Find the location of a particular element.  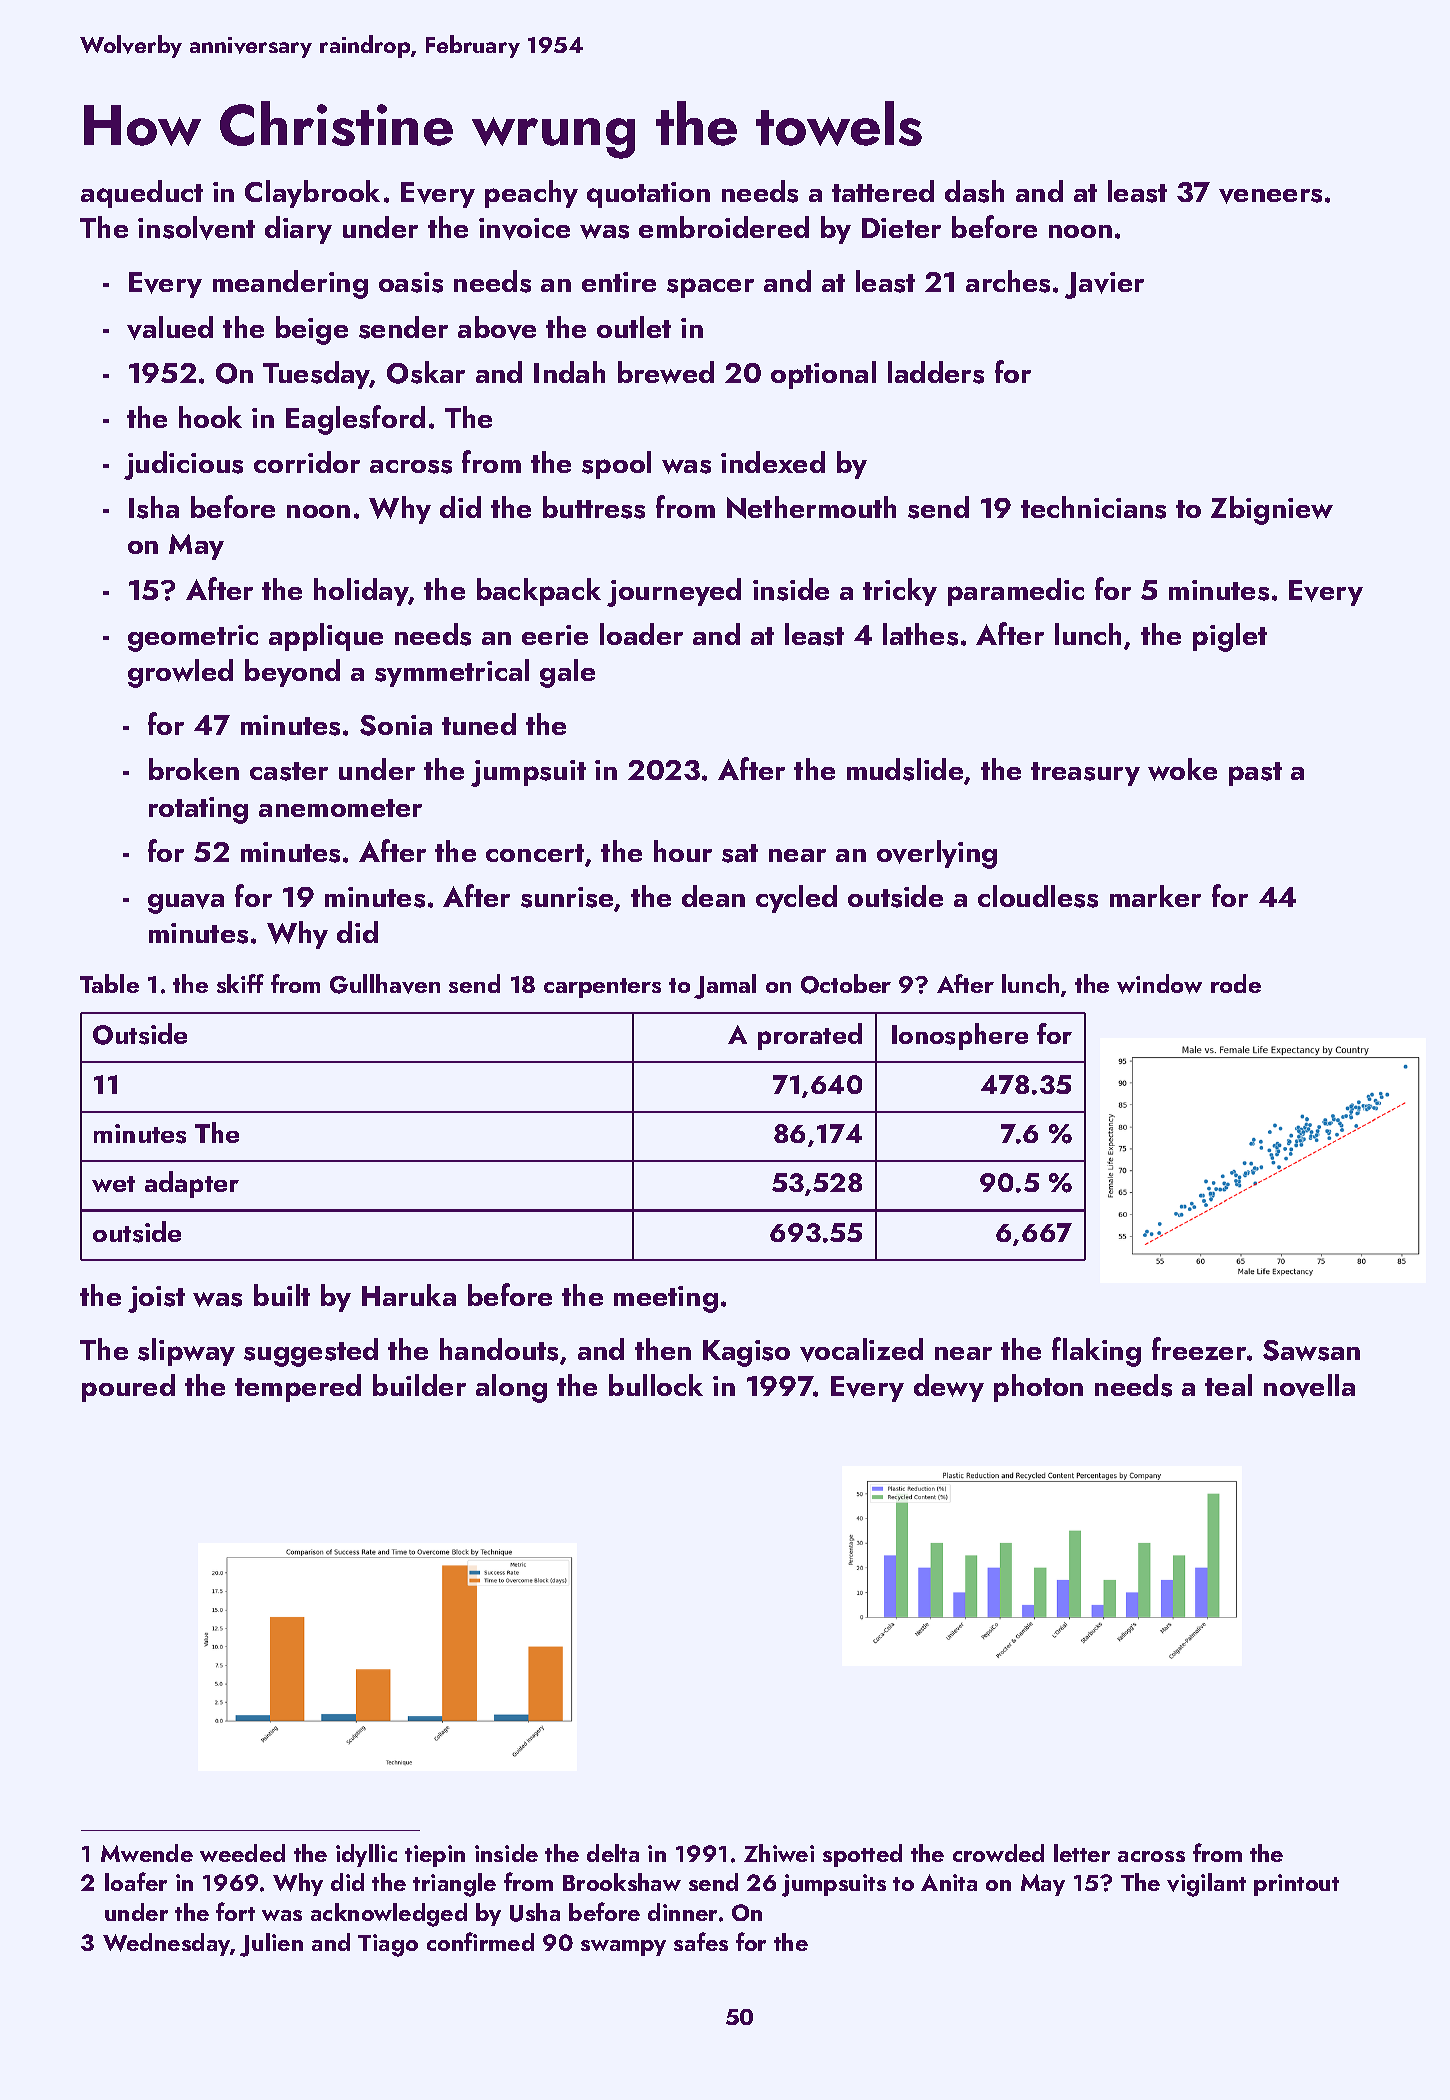

photon is located at coordinates (1038, 1388).
